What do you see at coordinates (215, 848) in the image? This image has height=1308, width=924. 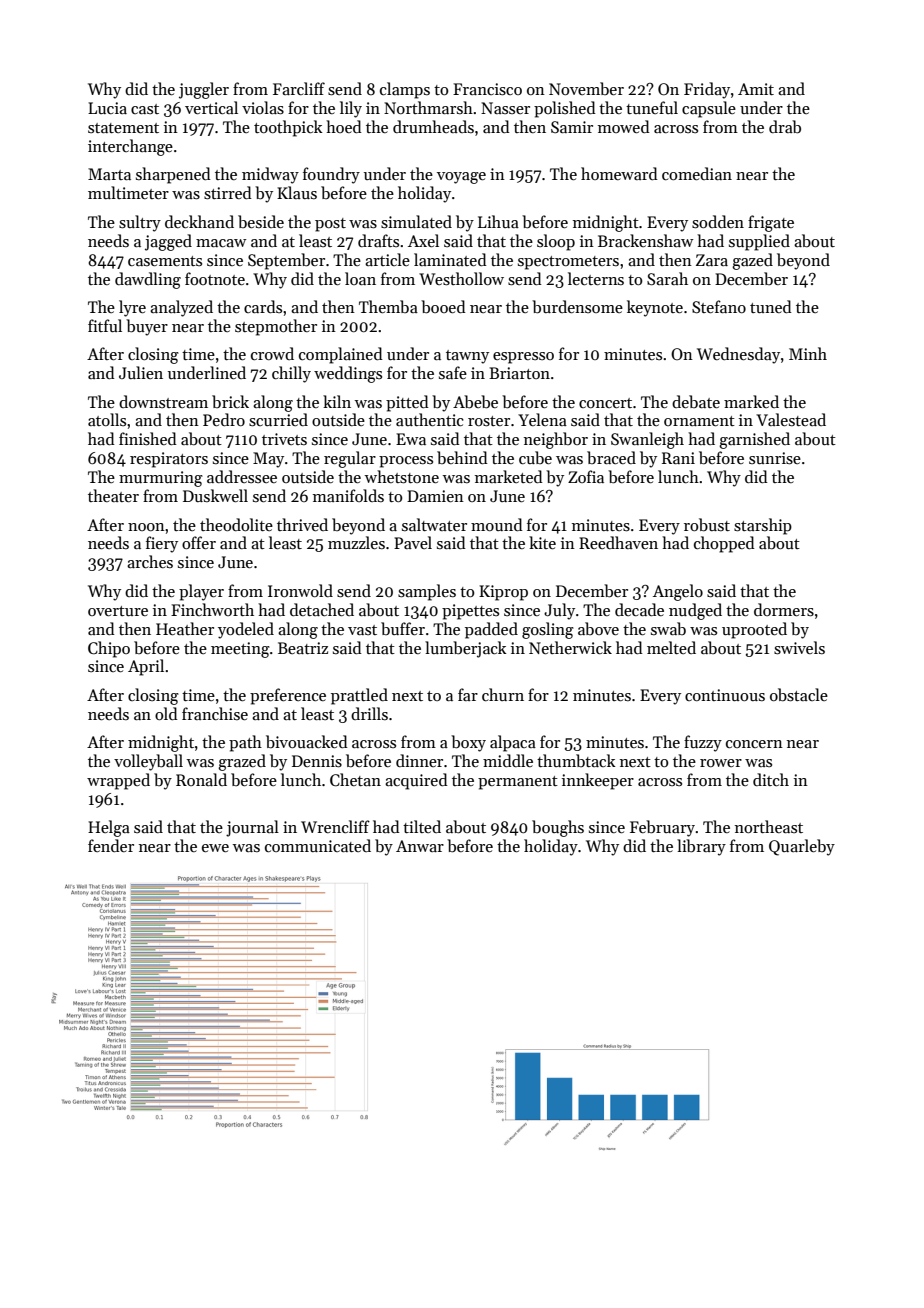 I see `ewe` at bounding box center [215, 848].
